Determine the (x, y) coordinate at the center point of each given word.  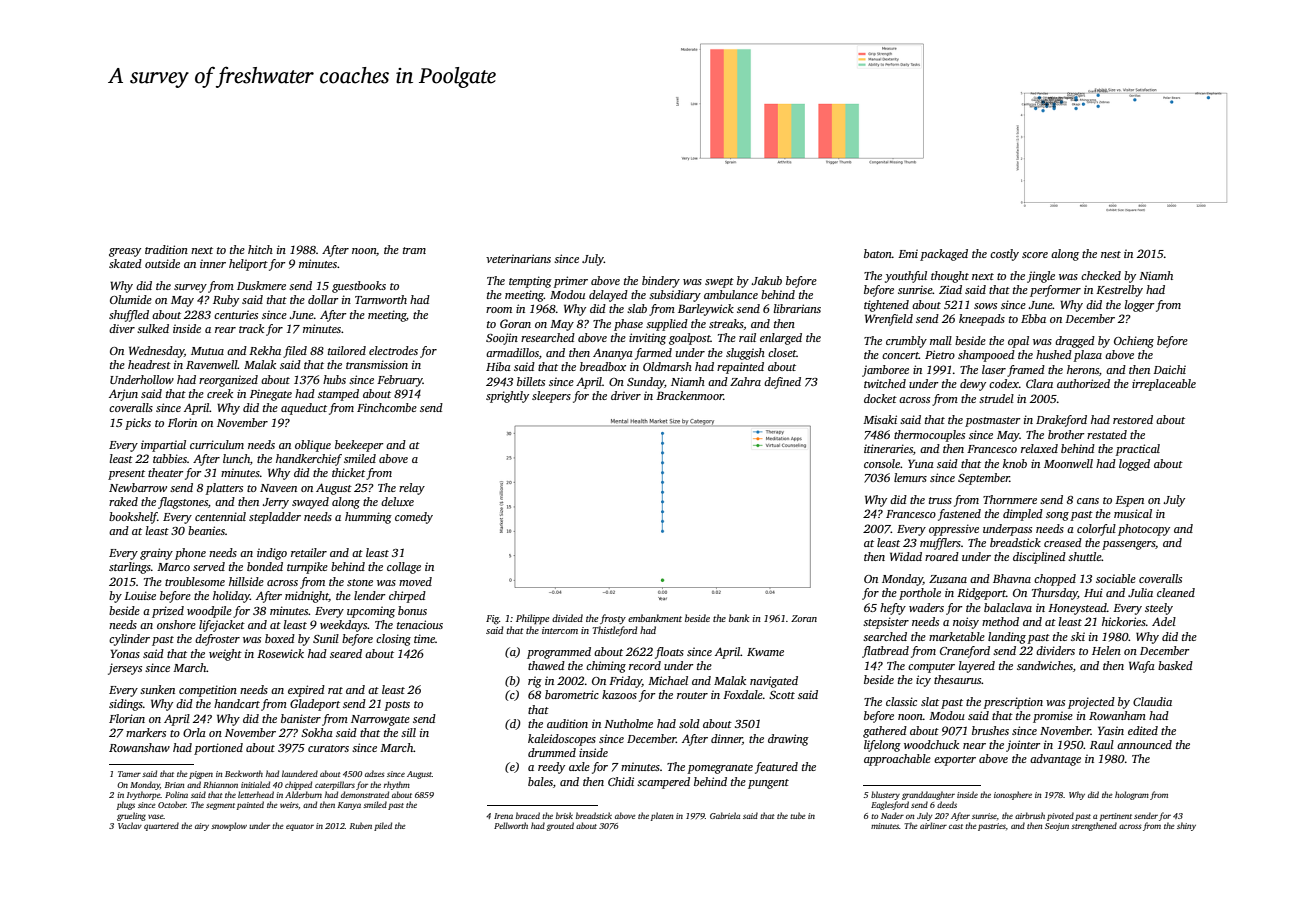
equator (300, 827)
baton (878, 253)
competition (208, 691)
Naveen (278, 488)
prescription (1013, 703)
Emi (908, 253)
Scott (782, 695)
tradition (166, 249)
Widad (906, 556)
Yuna (921, 463)
